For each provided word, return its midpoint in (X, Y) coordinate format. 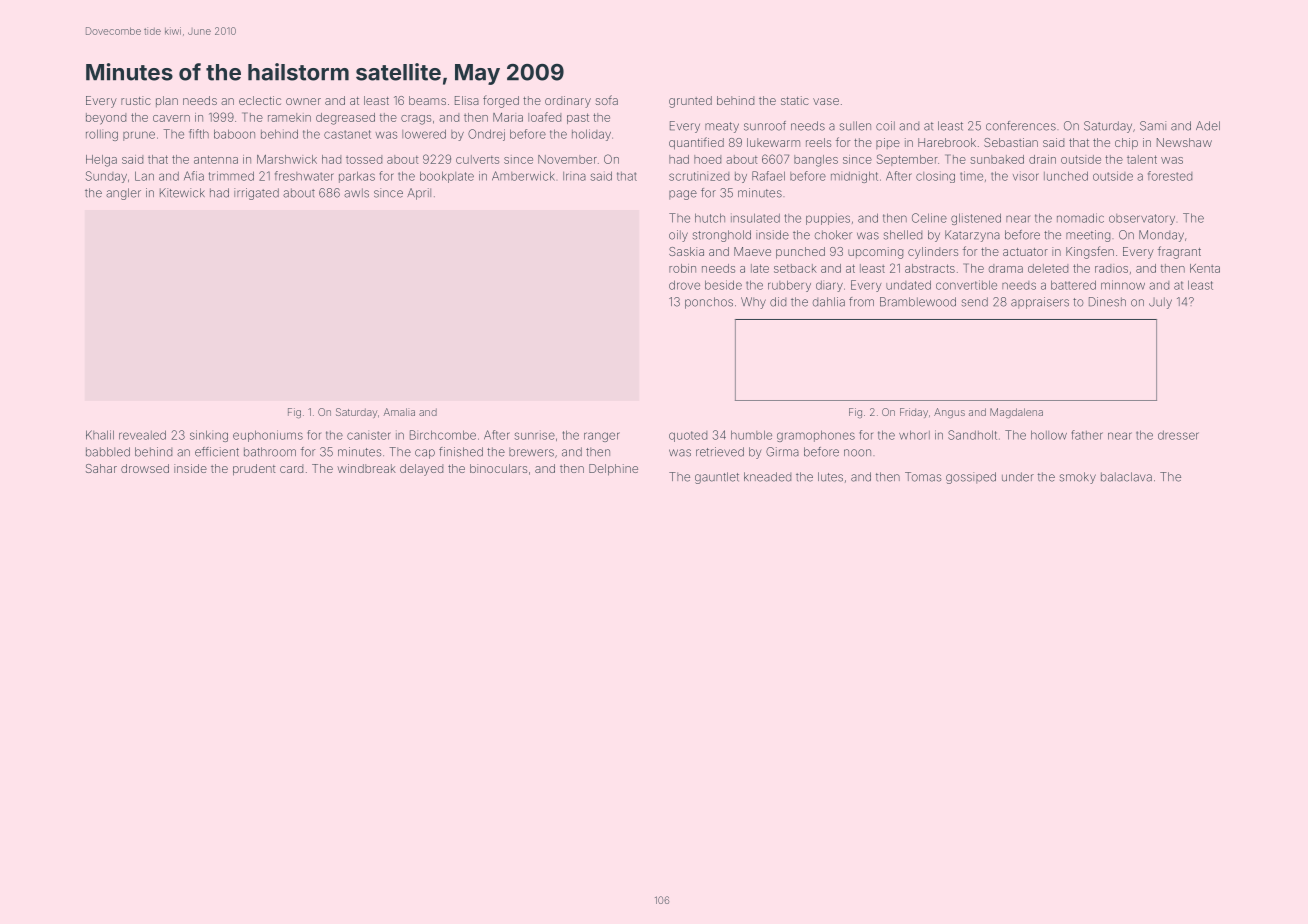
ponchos (709, 303)
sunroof (765, 126)
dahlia (829, 302)
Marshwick (287, 159)
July (1160, 303)
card (291, 468)
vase (826, 101)
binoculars (498, 468)
